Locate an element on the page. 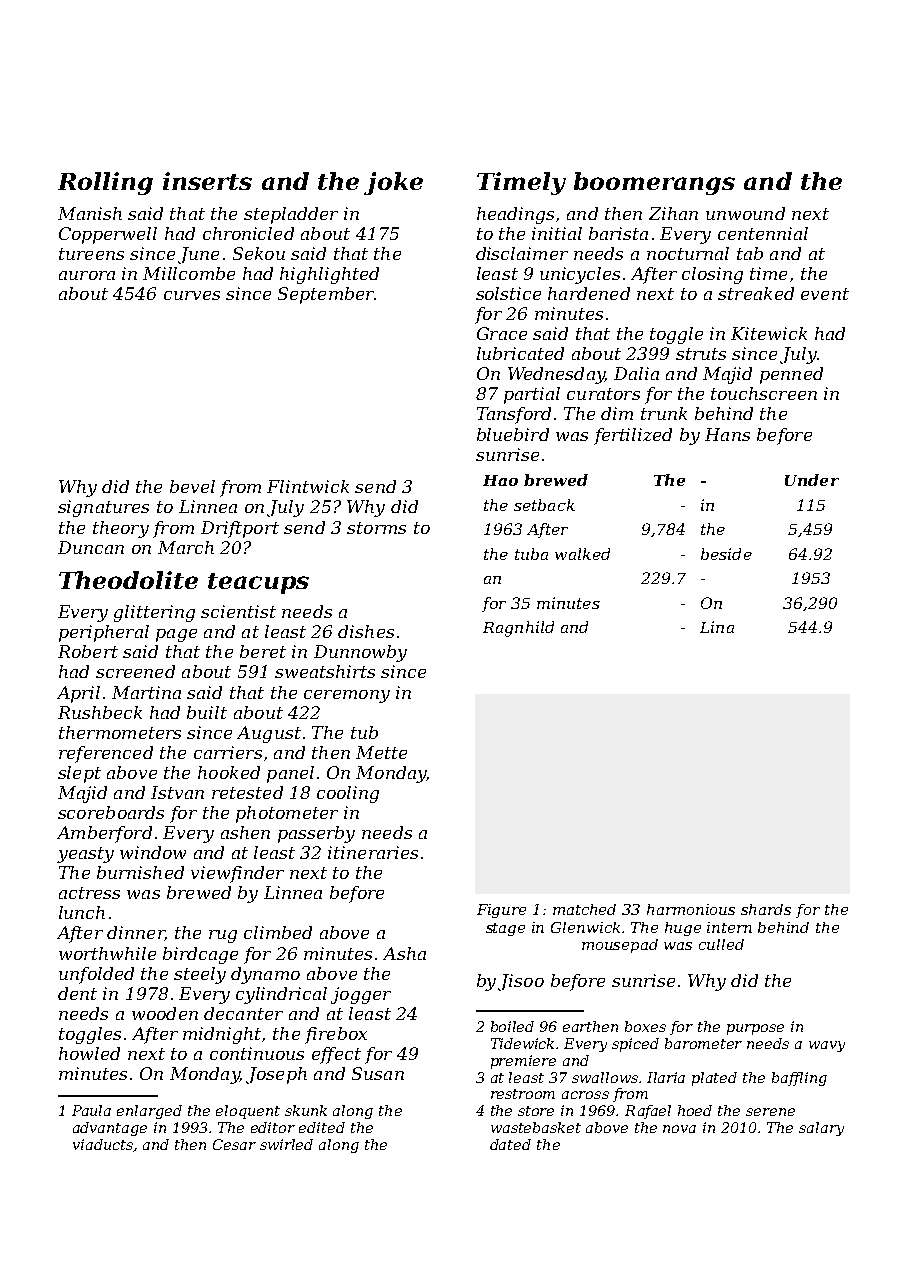  joke is located at coordinates (393, 183).
